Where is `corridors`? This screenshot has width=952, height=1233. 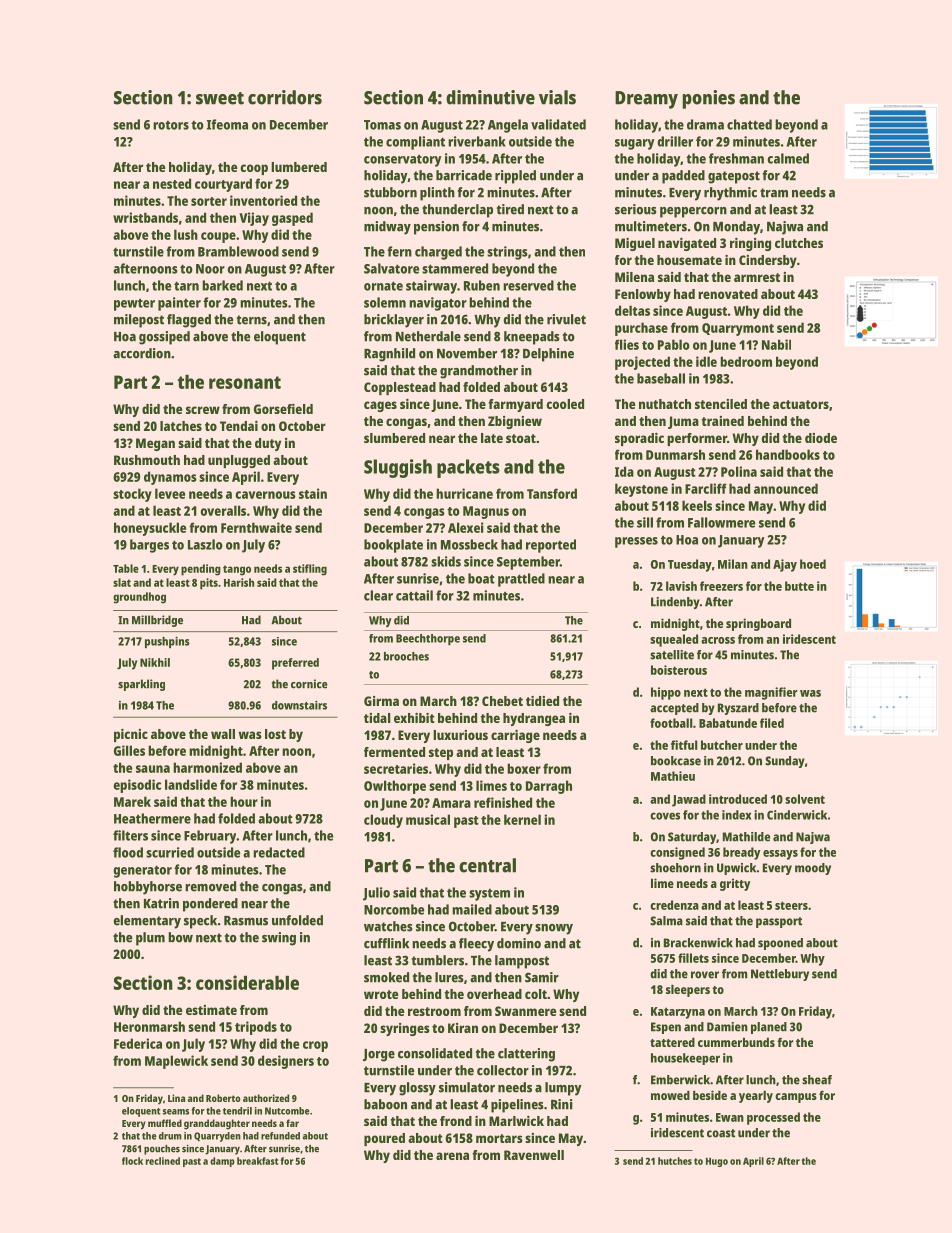 corridors is located at coordinates (285, 97).
